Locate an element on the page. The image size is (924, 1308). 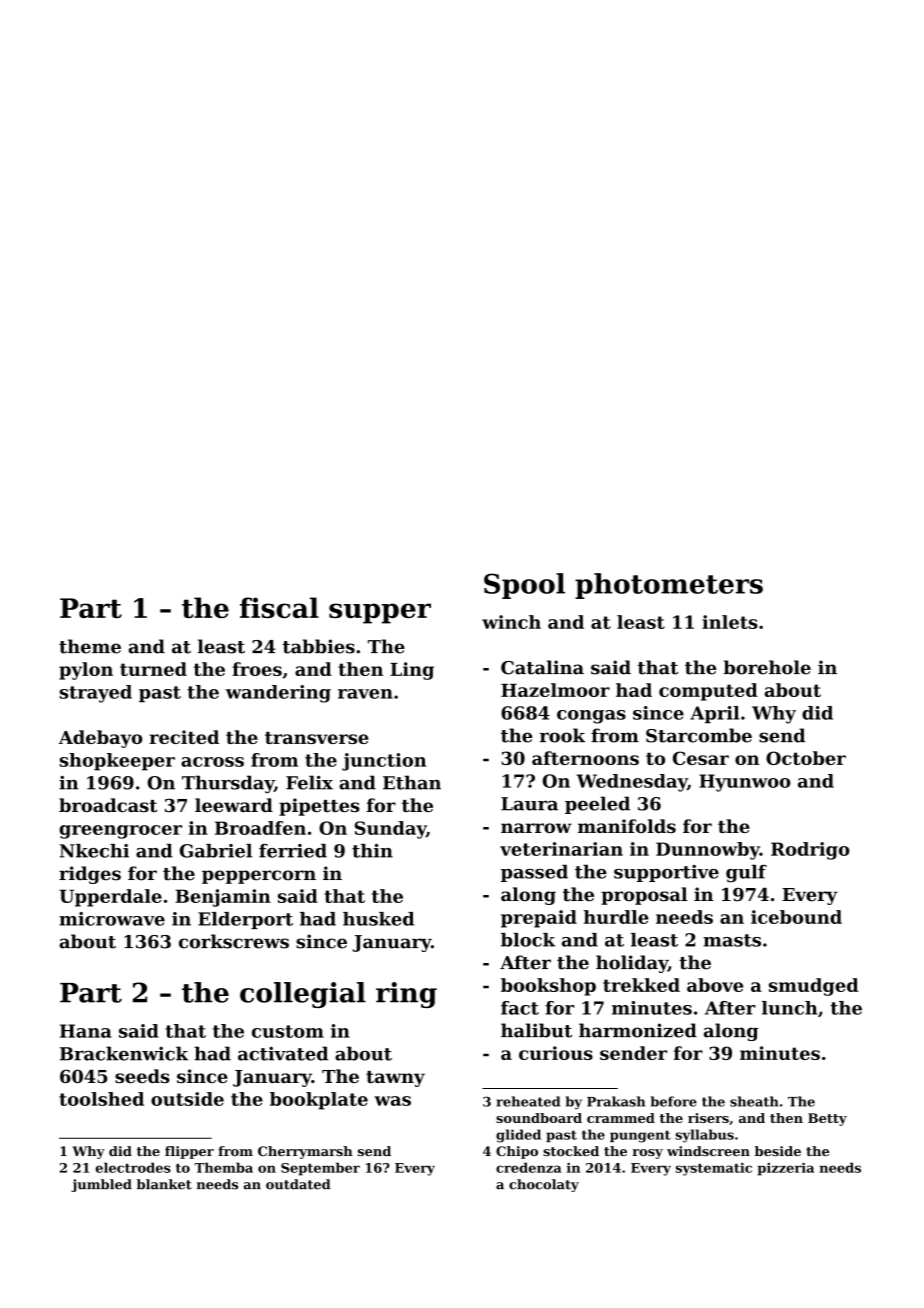
smudged is located at coordinates (814, 987).
